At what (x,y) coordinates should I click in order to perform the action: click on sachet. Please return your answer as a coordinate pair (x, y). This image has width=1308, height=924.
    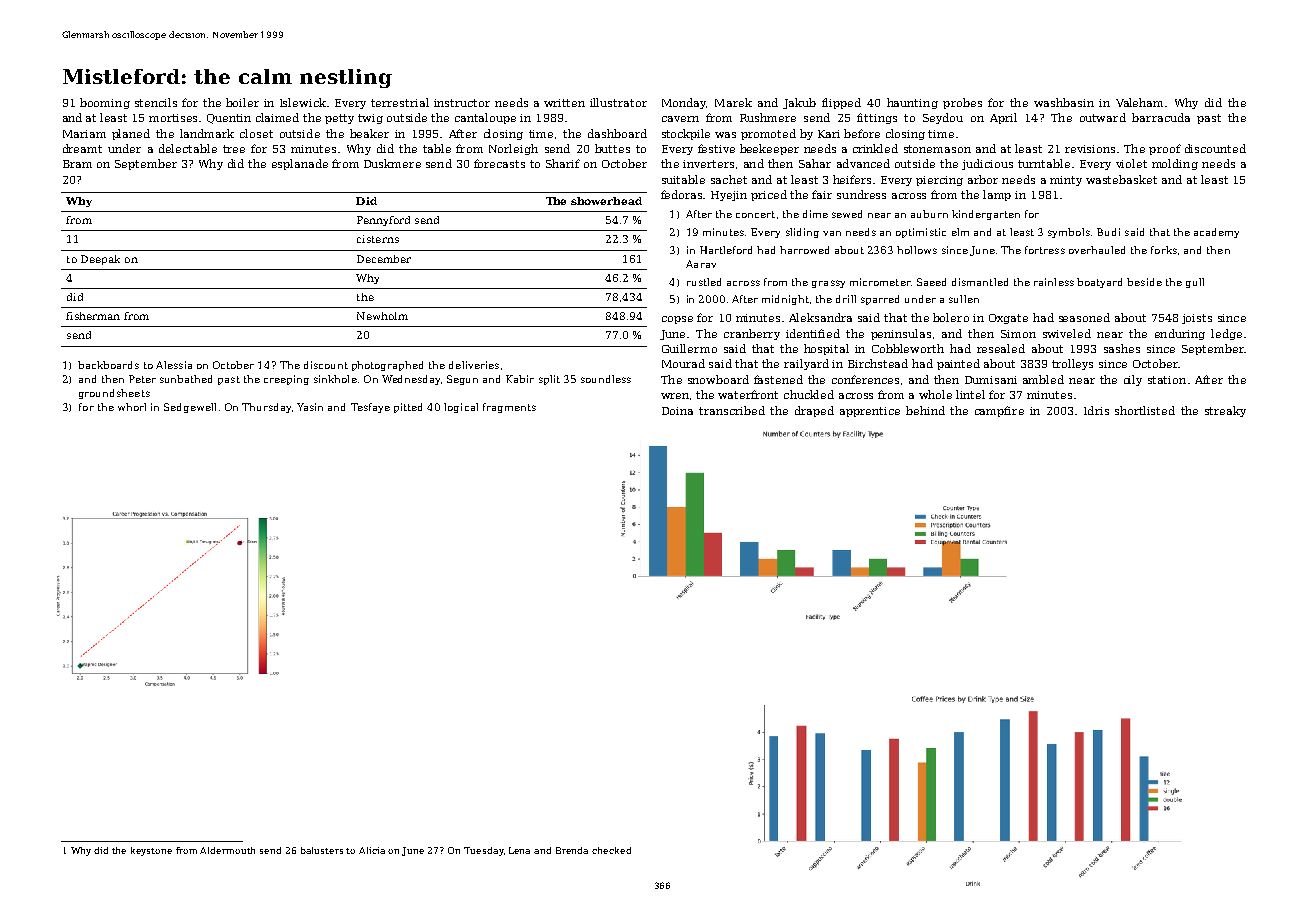
    Looking at the image, I should click on (729, 179).
